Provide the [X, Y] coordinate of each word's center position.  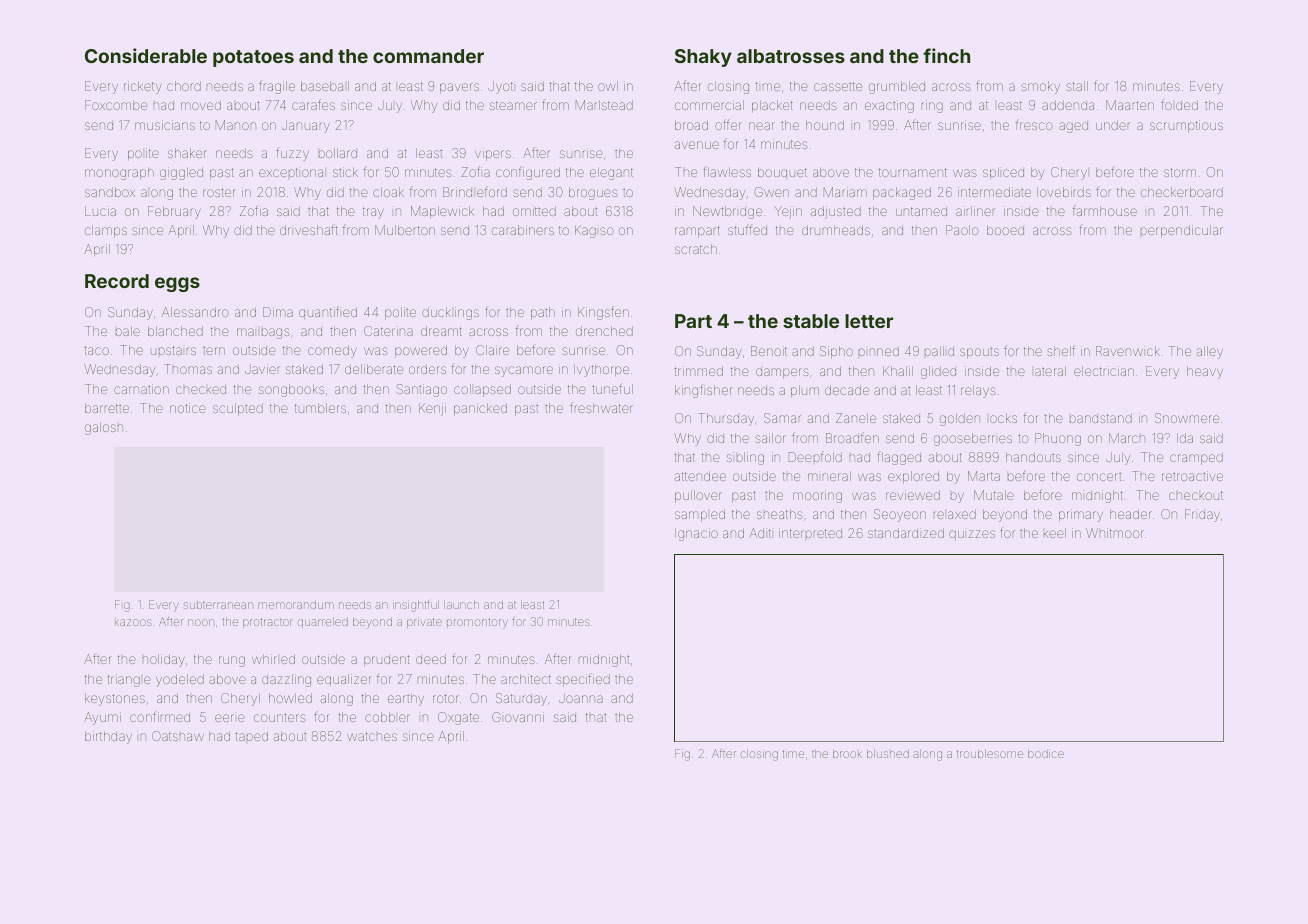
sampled [700, 515]
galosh [104, 428]
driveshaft [309, 230]
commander [428, 56]
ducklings [450, 313]
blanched [175, 331]
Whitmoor [1115, 533]
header [1131, 514]
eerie [230, 718]
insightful [416, 606]
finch [946, 55]
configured [528, 173]
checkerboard [1182, 192]
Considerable [146, 55]
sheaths [780, 514]
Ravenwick [1128, 351]
